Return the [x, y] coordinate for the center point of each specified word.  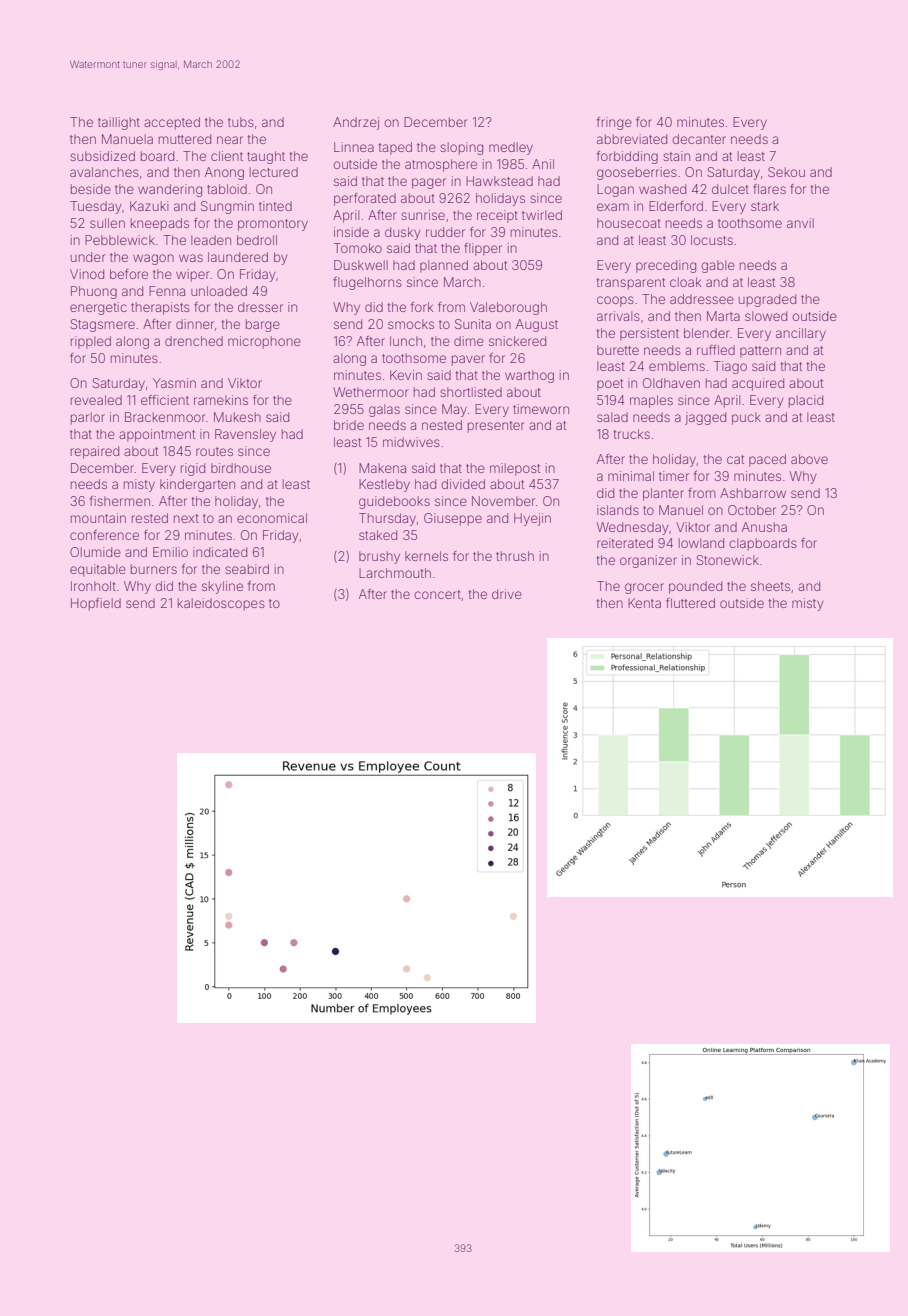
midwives [411, 442]
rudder [445, 232]
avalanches [104, 172]
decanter [699, 139]
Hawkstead [499, 181]
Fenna [167, 291]
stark [765, 206]
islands [618, 510]
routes [214, 451]
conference [104, 535]
